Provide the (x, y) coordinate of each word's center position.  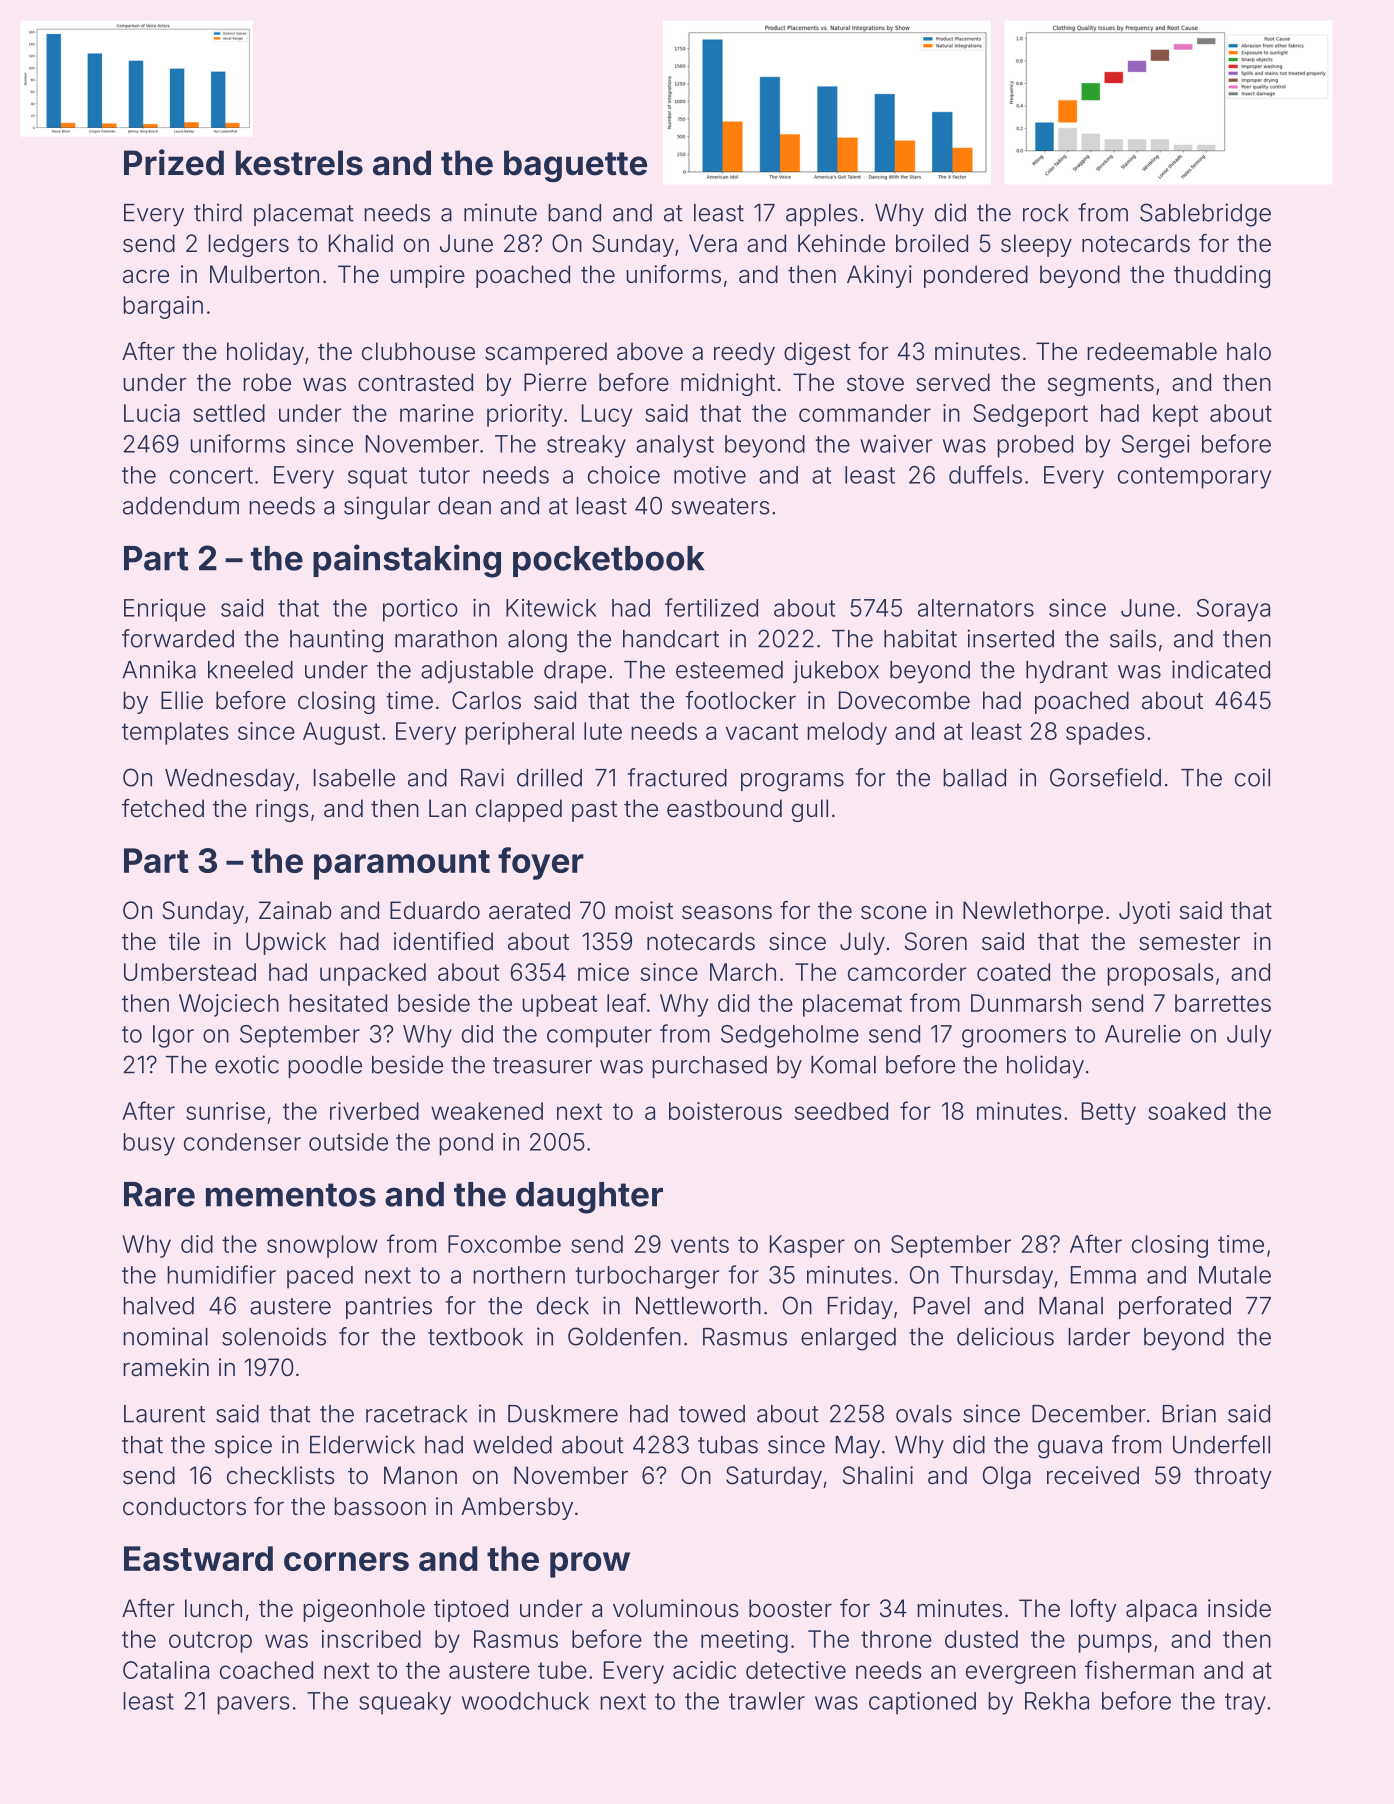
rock (1046, 213)
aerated (529, 910)
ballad (974, 778)
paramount (402, 865)
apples (822, 215)
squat (377, 478)
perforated (1175, 1307)
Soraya (1233, 610)
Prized (174, 162)
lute (603, 731)
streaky (586, 446)
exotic (247, 1064)
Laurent (164, 1414)
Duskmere (563, 1414)
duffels (985, 474)
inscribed (371, 1639)
